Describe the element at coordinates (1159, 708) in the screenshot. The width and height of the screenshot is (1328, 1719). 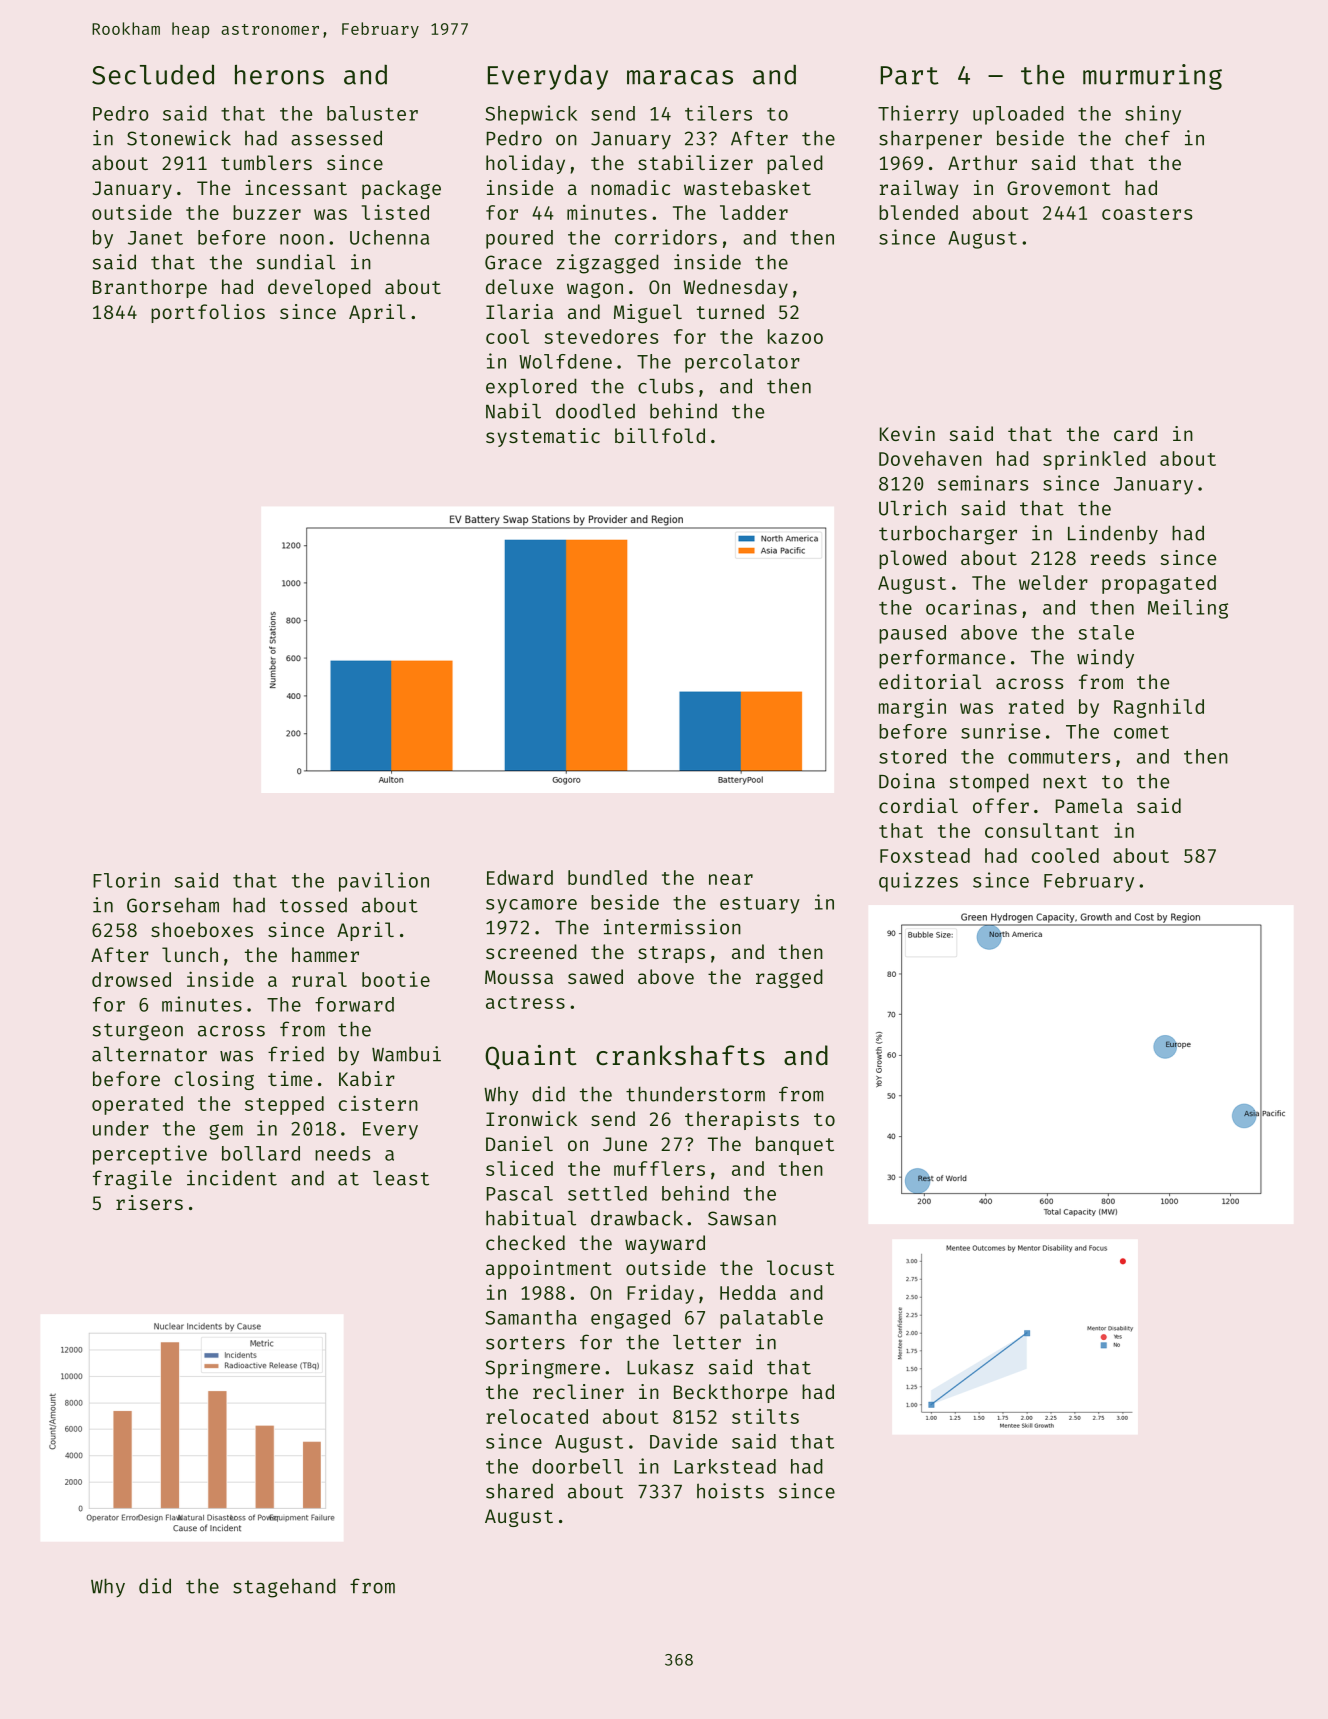
I see `Ragnhild` at that location.
